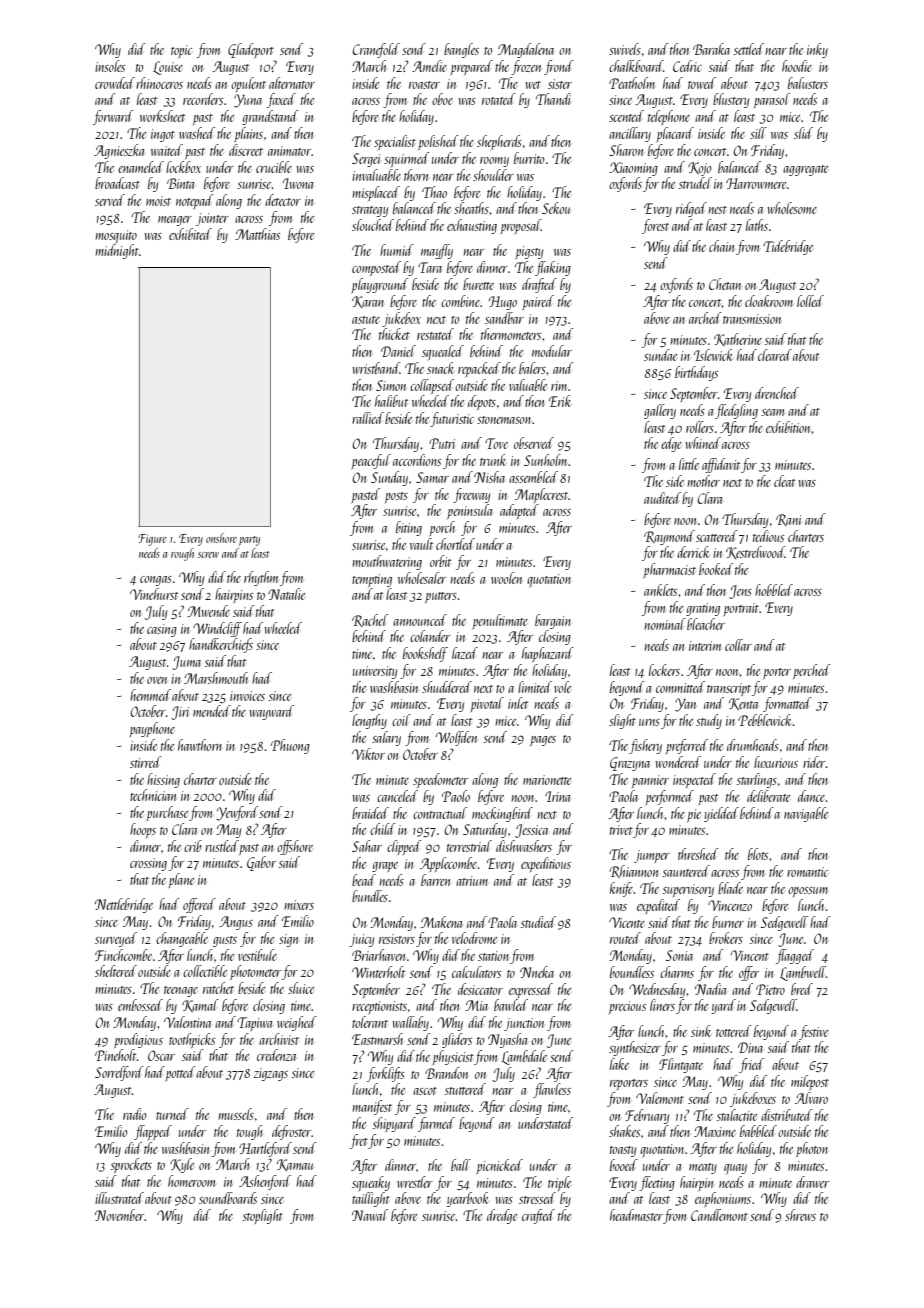  Describe the element at coordinates (472, 881) in the screenshot. I see `atrium` at that location.
